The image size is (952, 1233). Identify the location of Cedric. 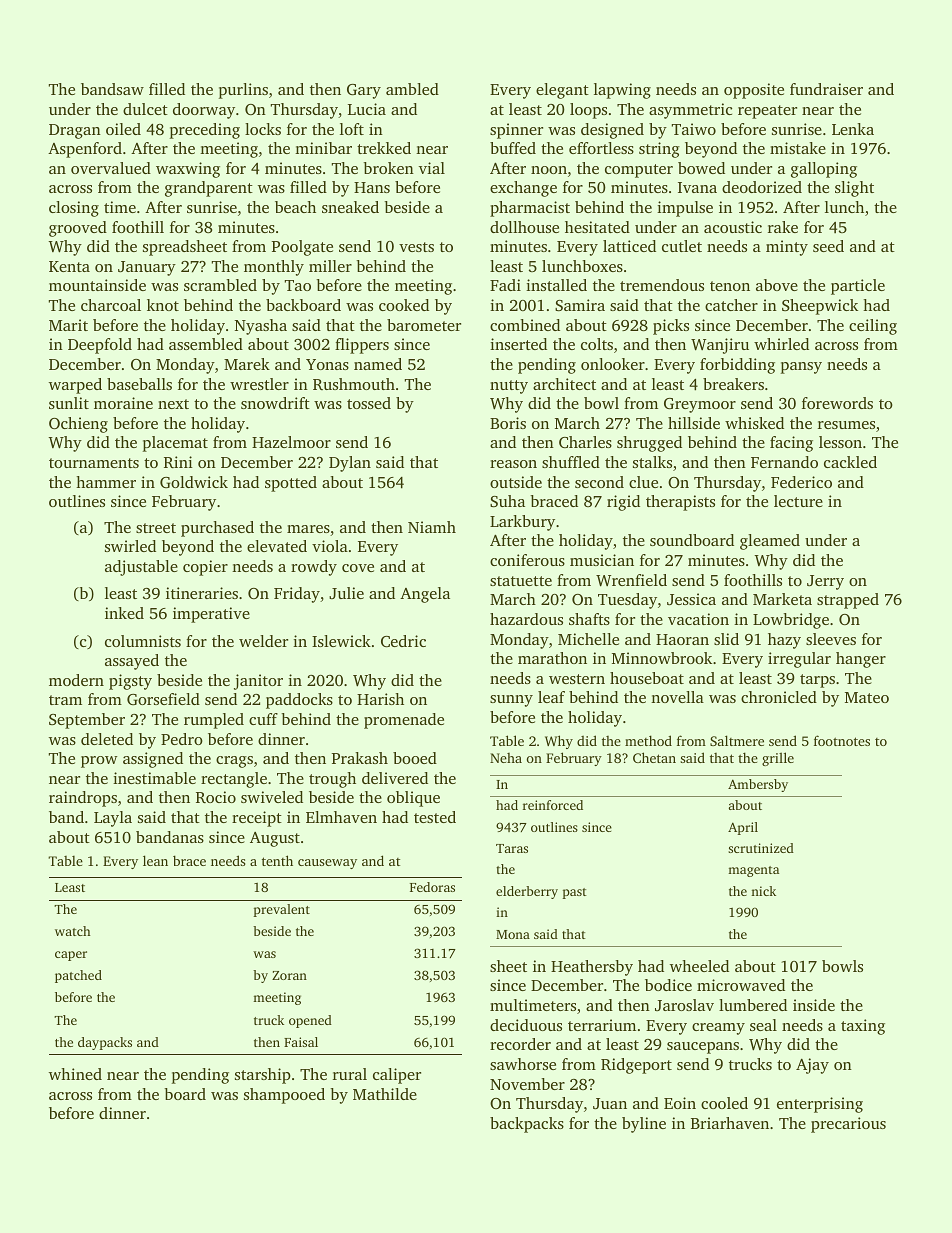
(403, 641).
